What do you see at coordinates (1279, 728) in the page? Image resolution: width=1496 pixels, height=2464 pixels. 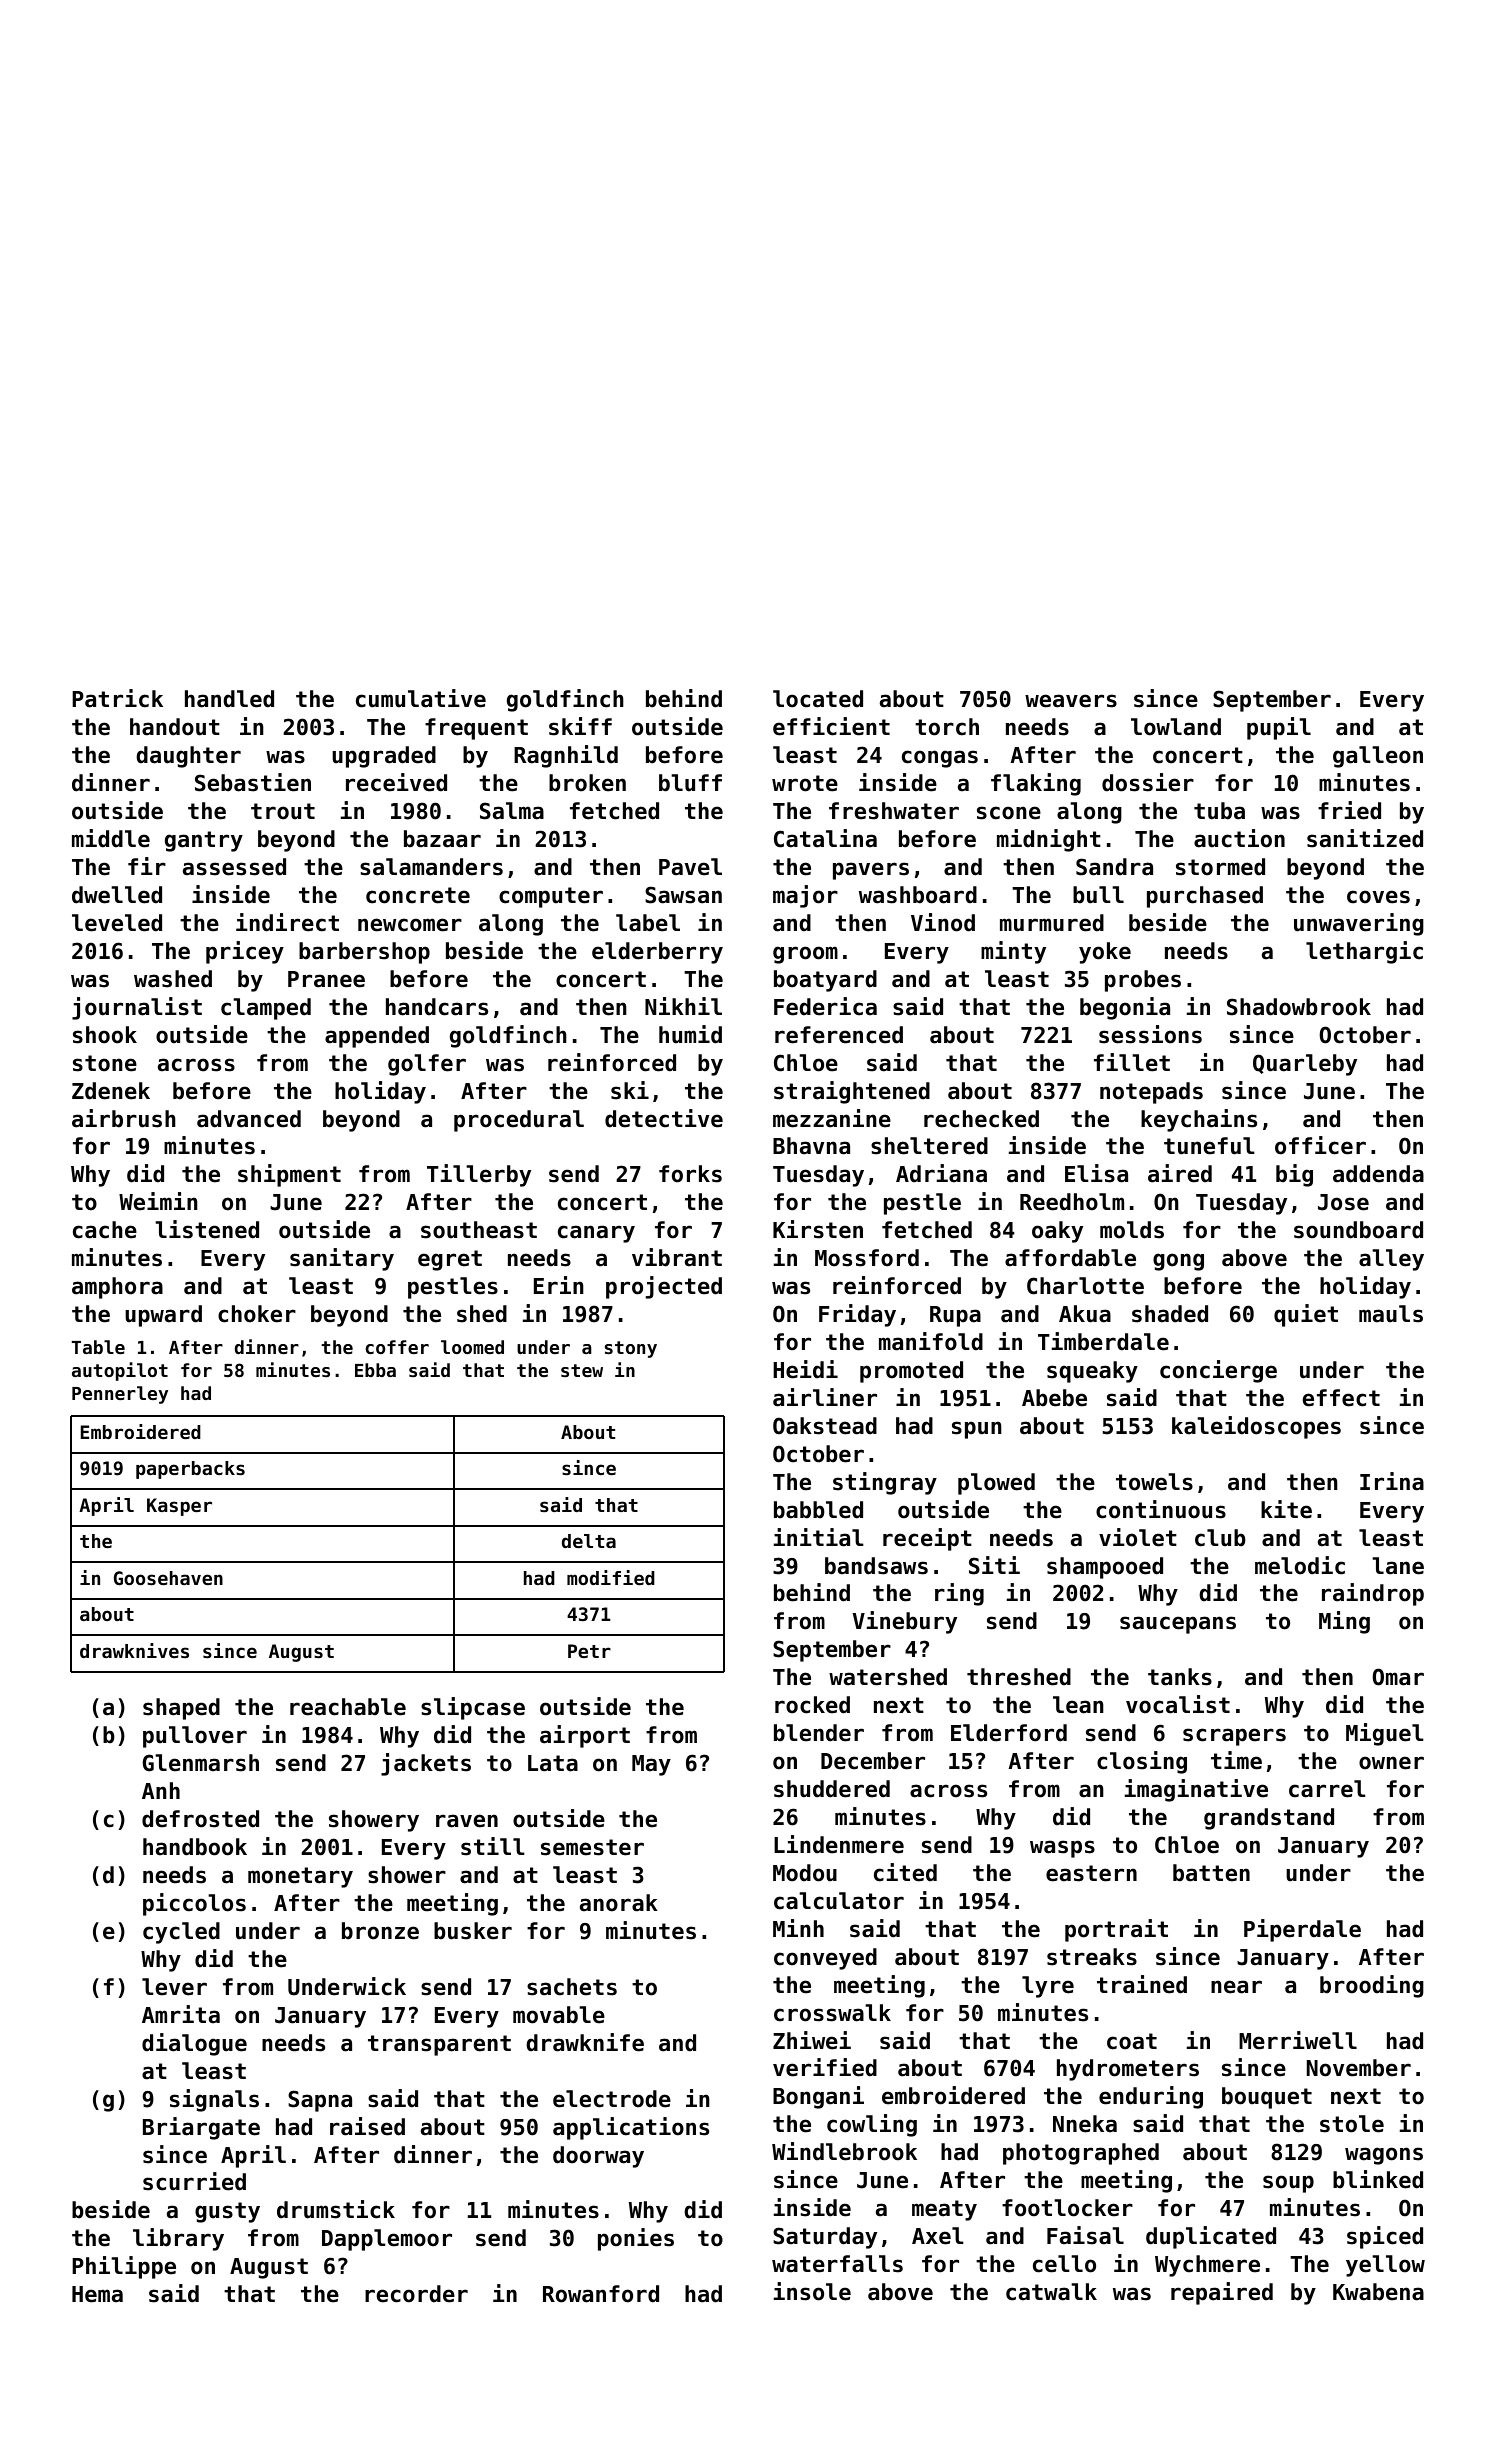 I see `pupil` at bounding box center [1279, 728].
